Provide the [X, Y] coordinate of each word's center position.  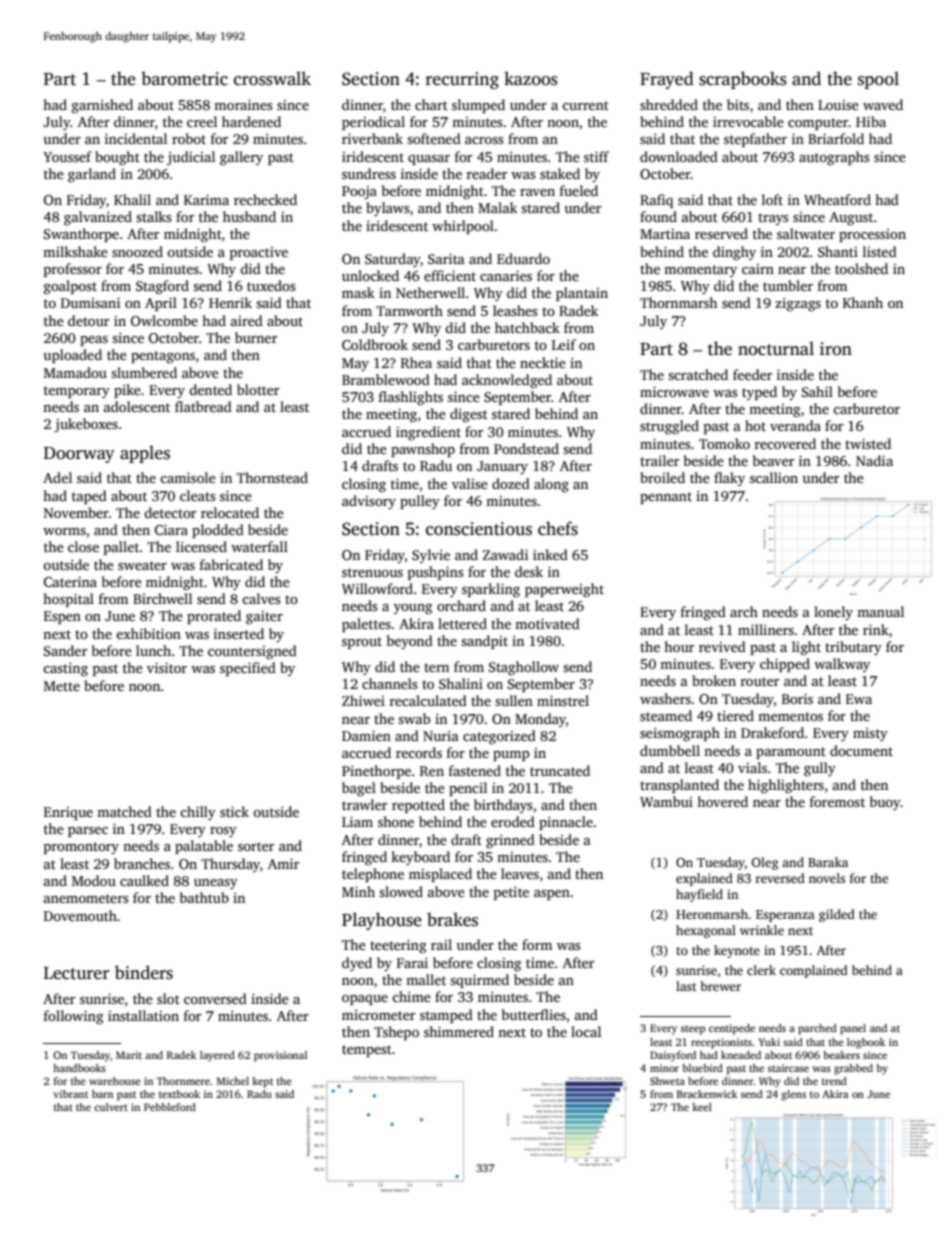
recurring [462, 80]
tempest [367, 1051]
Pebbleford [170, 1107]
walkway [842, 665]
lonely [833, 613]
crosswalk [272, 78]
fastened [475, 770]
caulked [144, 880]
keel [702, 1107]
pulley [420, 502]
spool [878, 80]
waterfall [259, 546]
